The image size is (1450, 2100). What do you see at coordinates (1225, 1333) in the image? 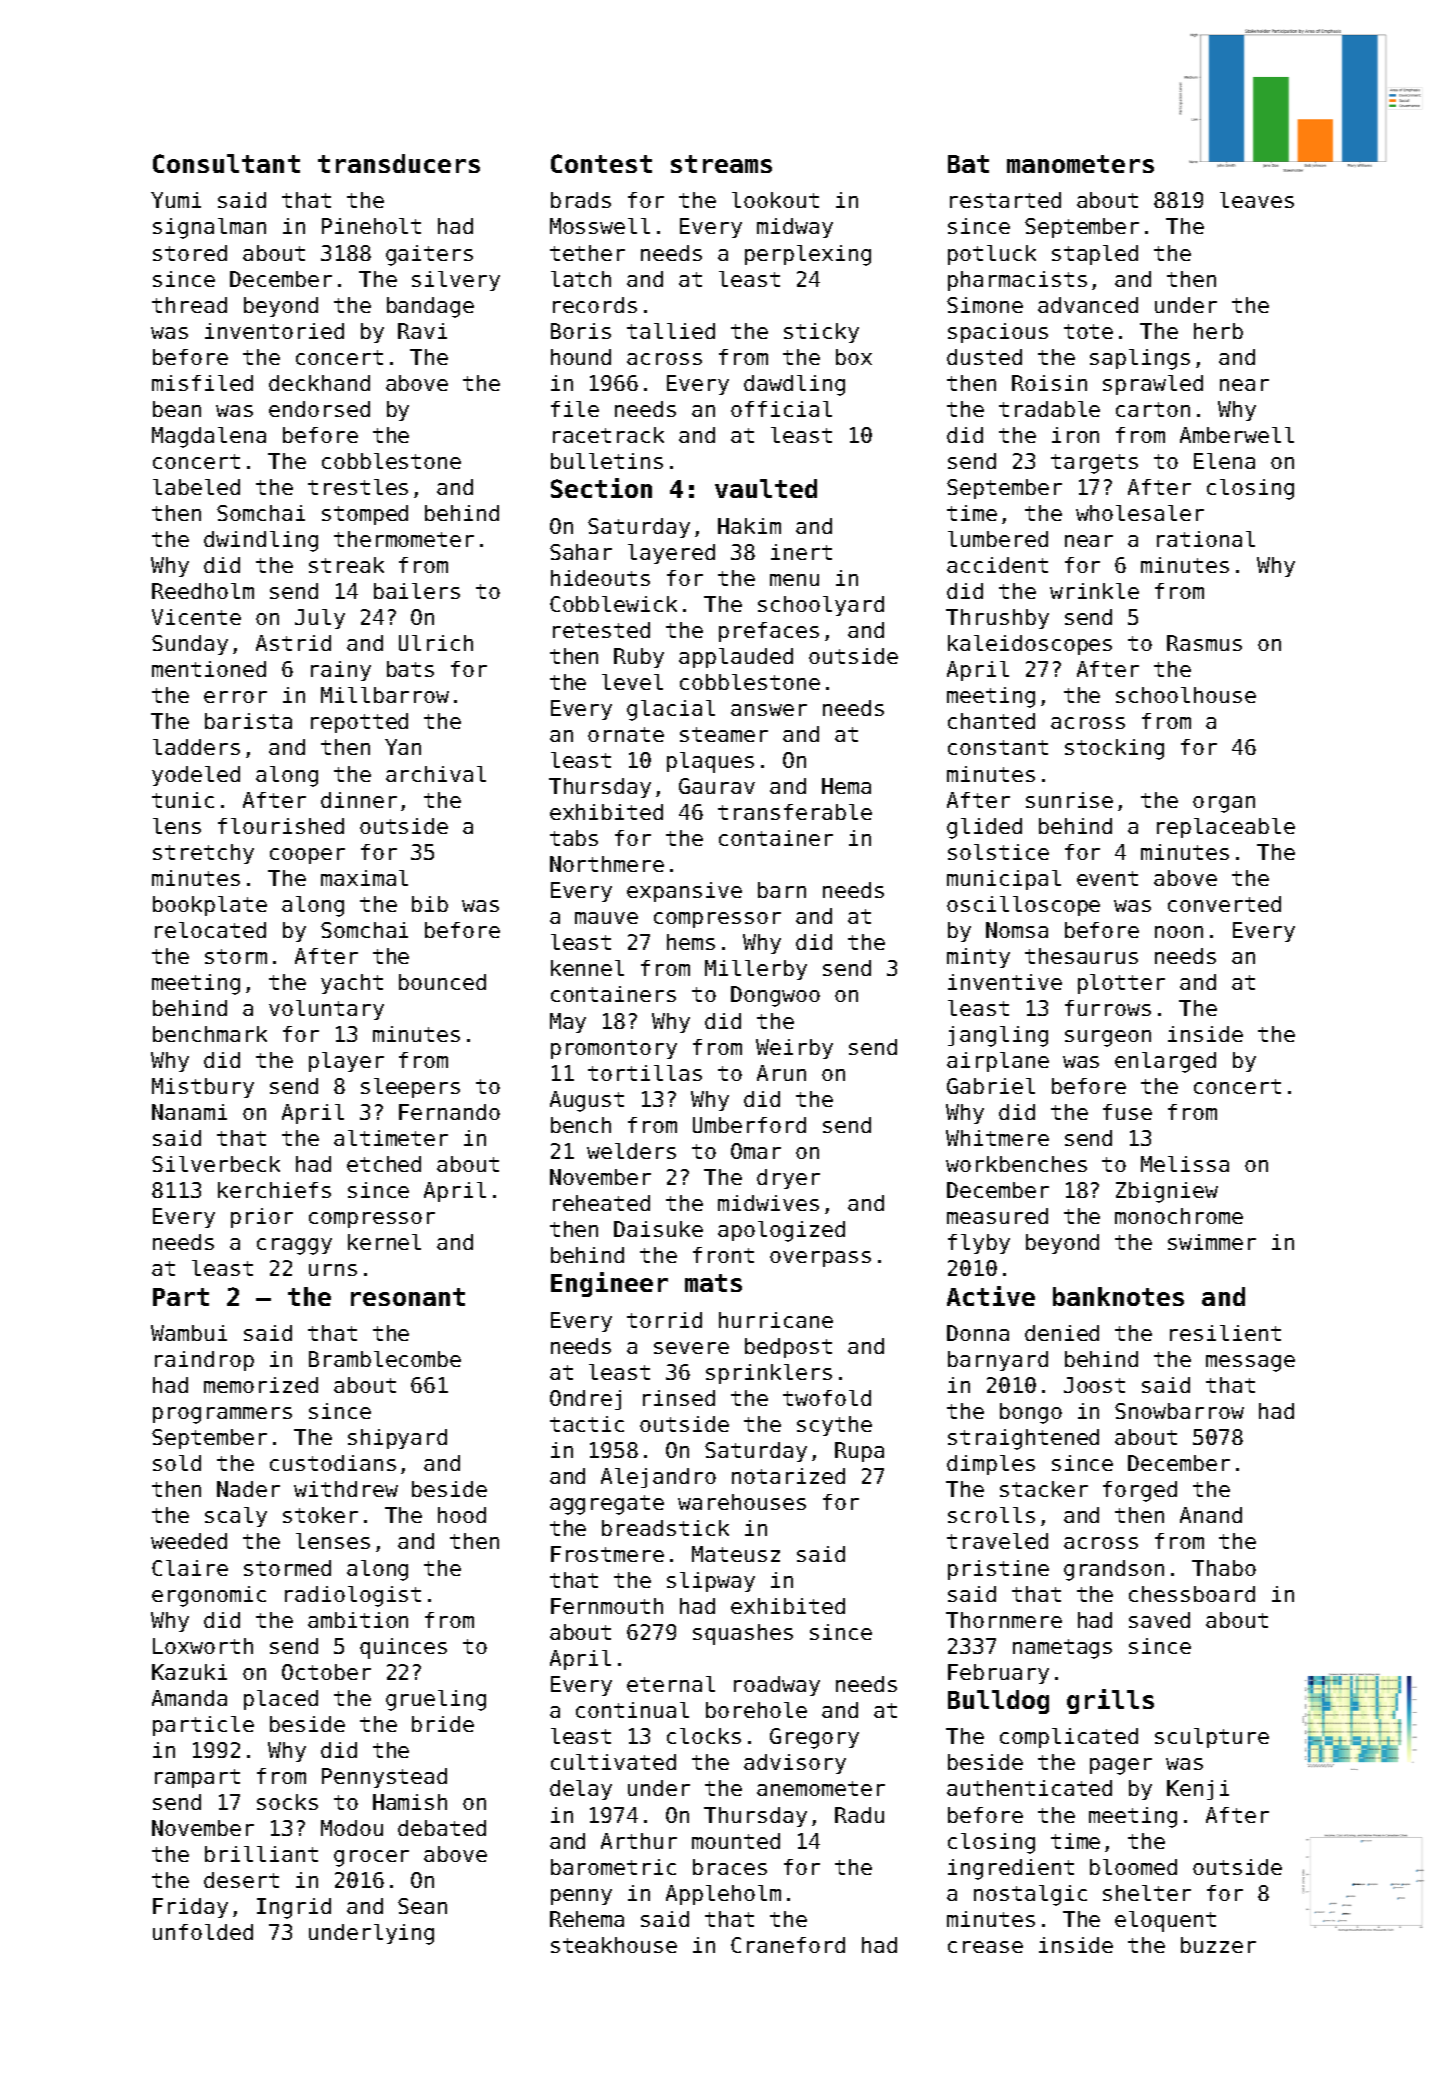
I see `resilient` at bounding box center [1225, 1333].
